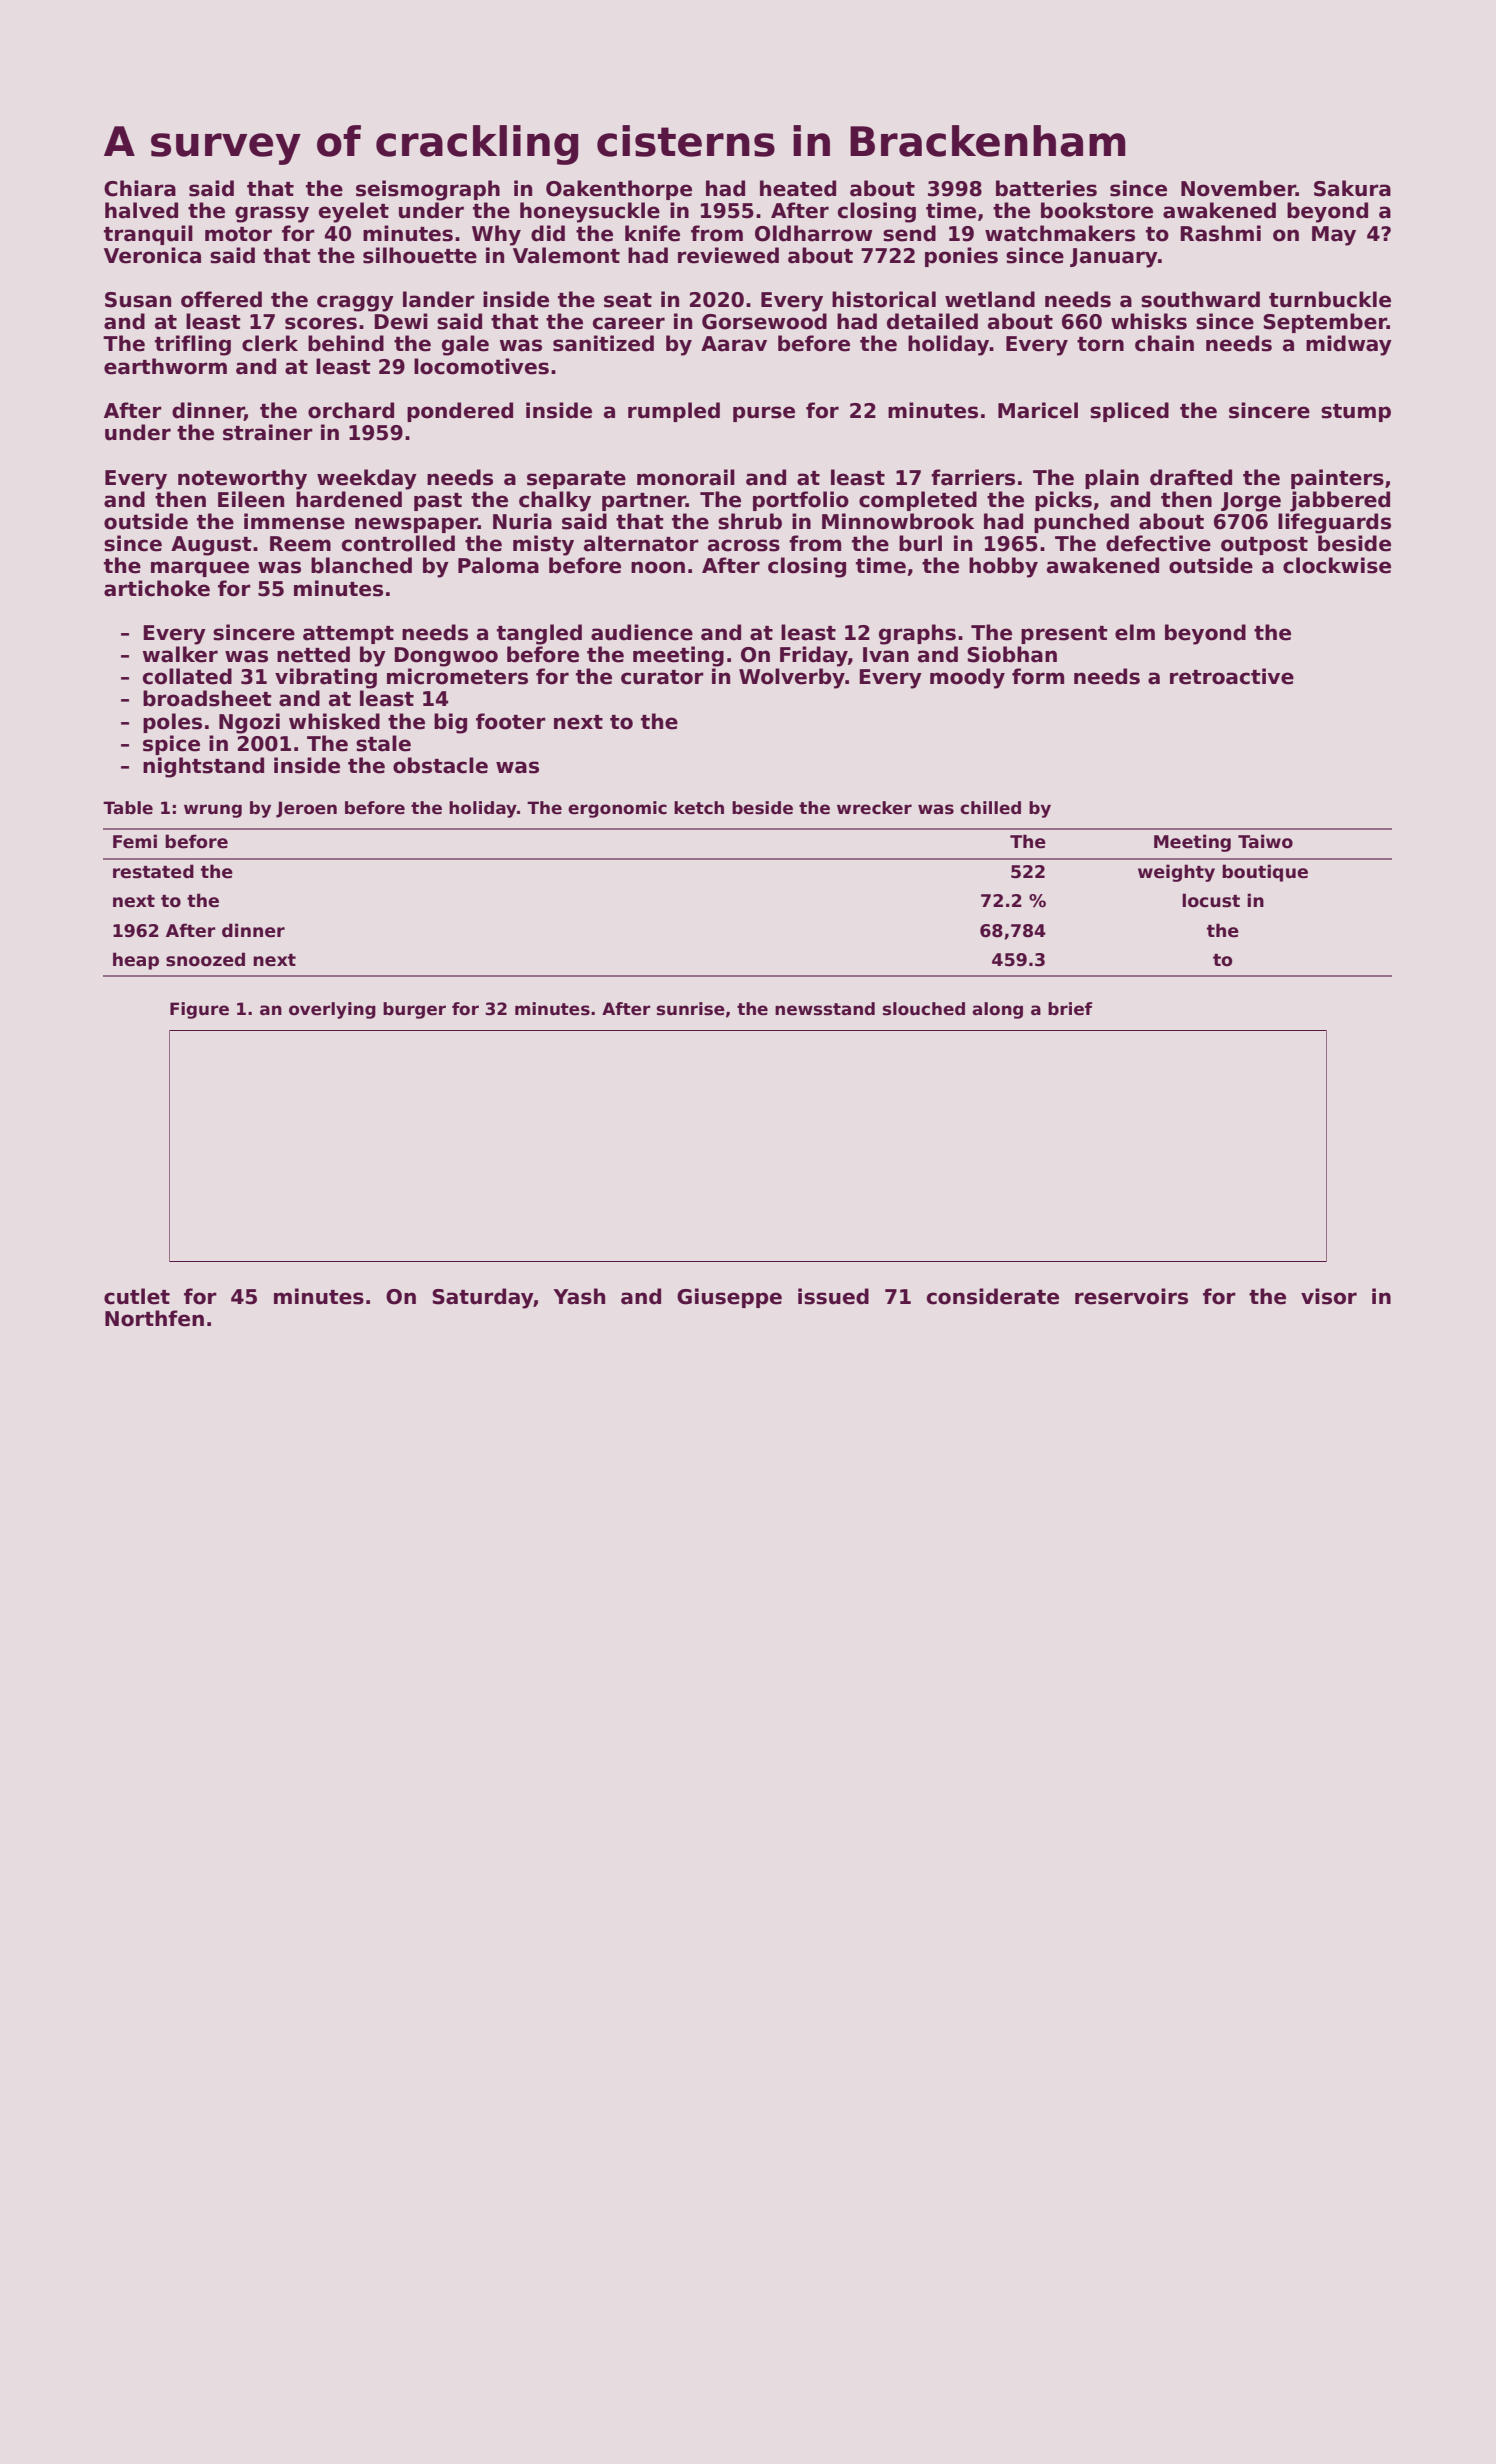 This screenshot has width=1496, height=2464. What do you see at coordinates (699, 808) in the screenshot?
I see `ketch` at bounding box center [699, 808].
